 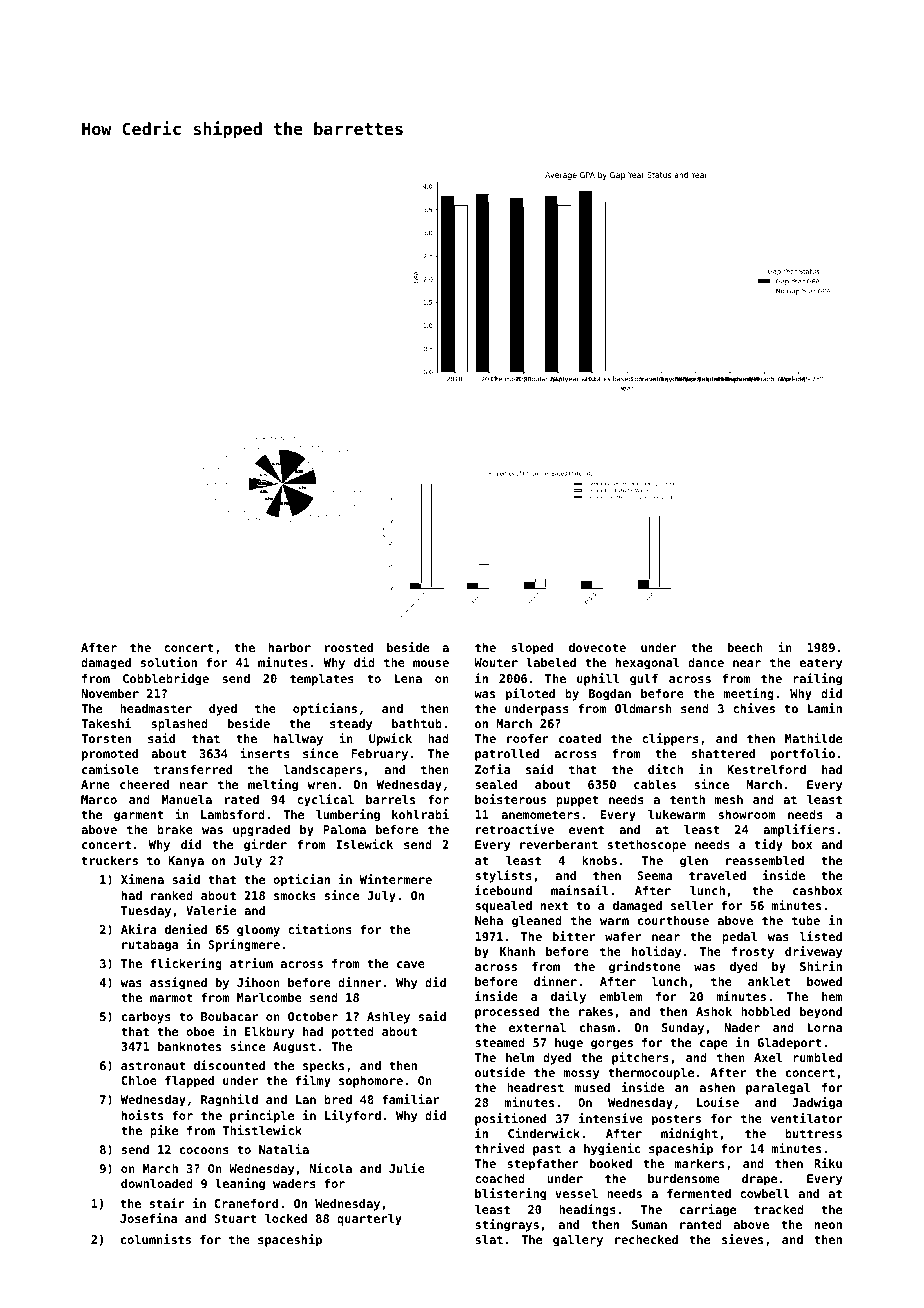 What do you see at coordinates (768, 1057) in the screenshot?
I see `Axel` at bounding box center [768, 1057].
